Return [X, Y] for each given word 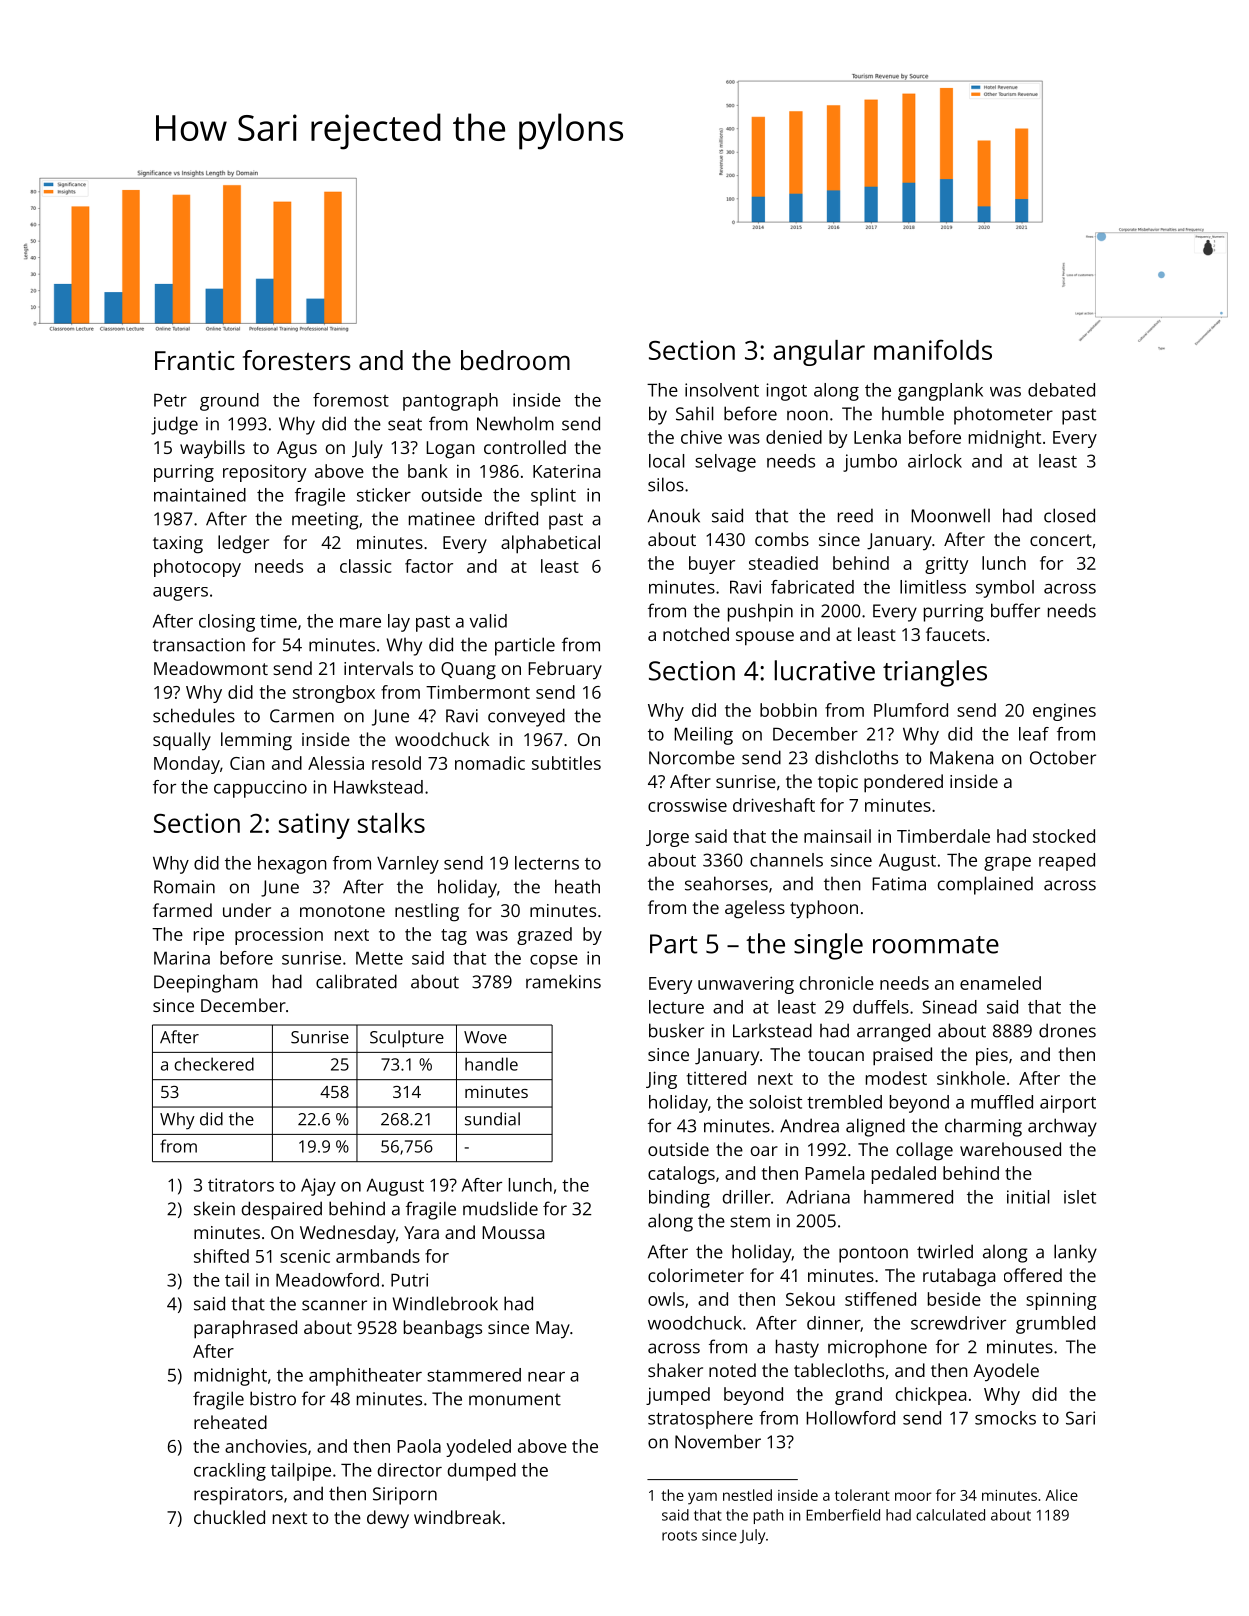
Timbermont [478, 692]
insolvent [722, 390]
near [546, 1377]
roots [679, 1536]
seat [405, 424]
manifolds [933, 349]
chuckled [229, 1517]
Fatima [899, 884]
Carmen [302, 716]
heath [577, 886]
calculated [950, 1515]
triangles [935, 673]
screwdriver [958, 1323]
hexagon [292, 865]
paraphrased [245, 1329]
